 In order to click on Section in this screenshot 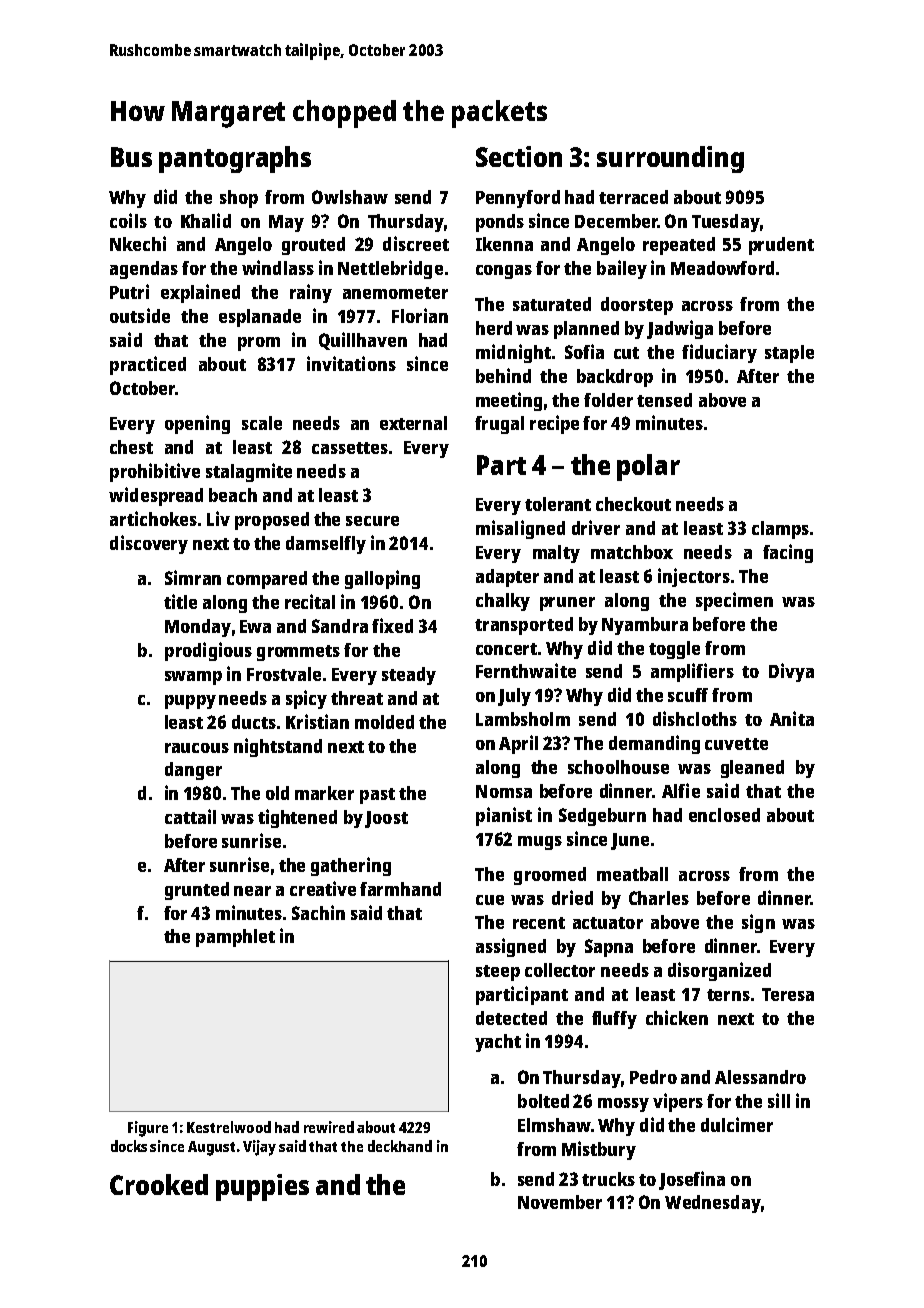, I will do `click(519, 156)`.
